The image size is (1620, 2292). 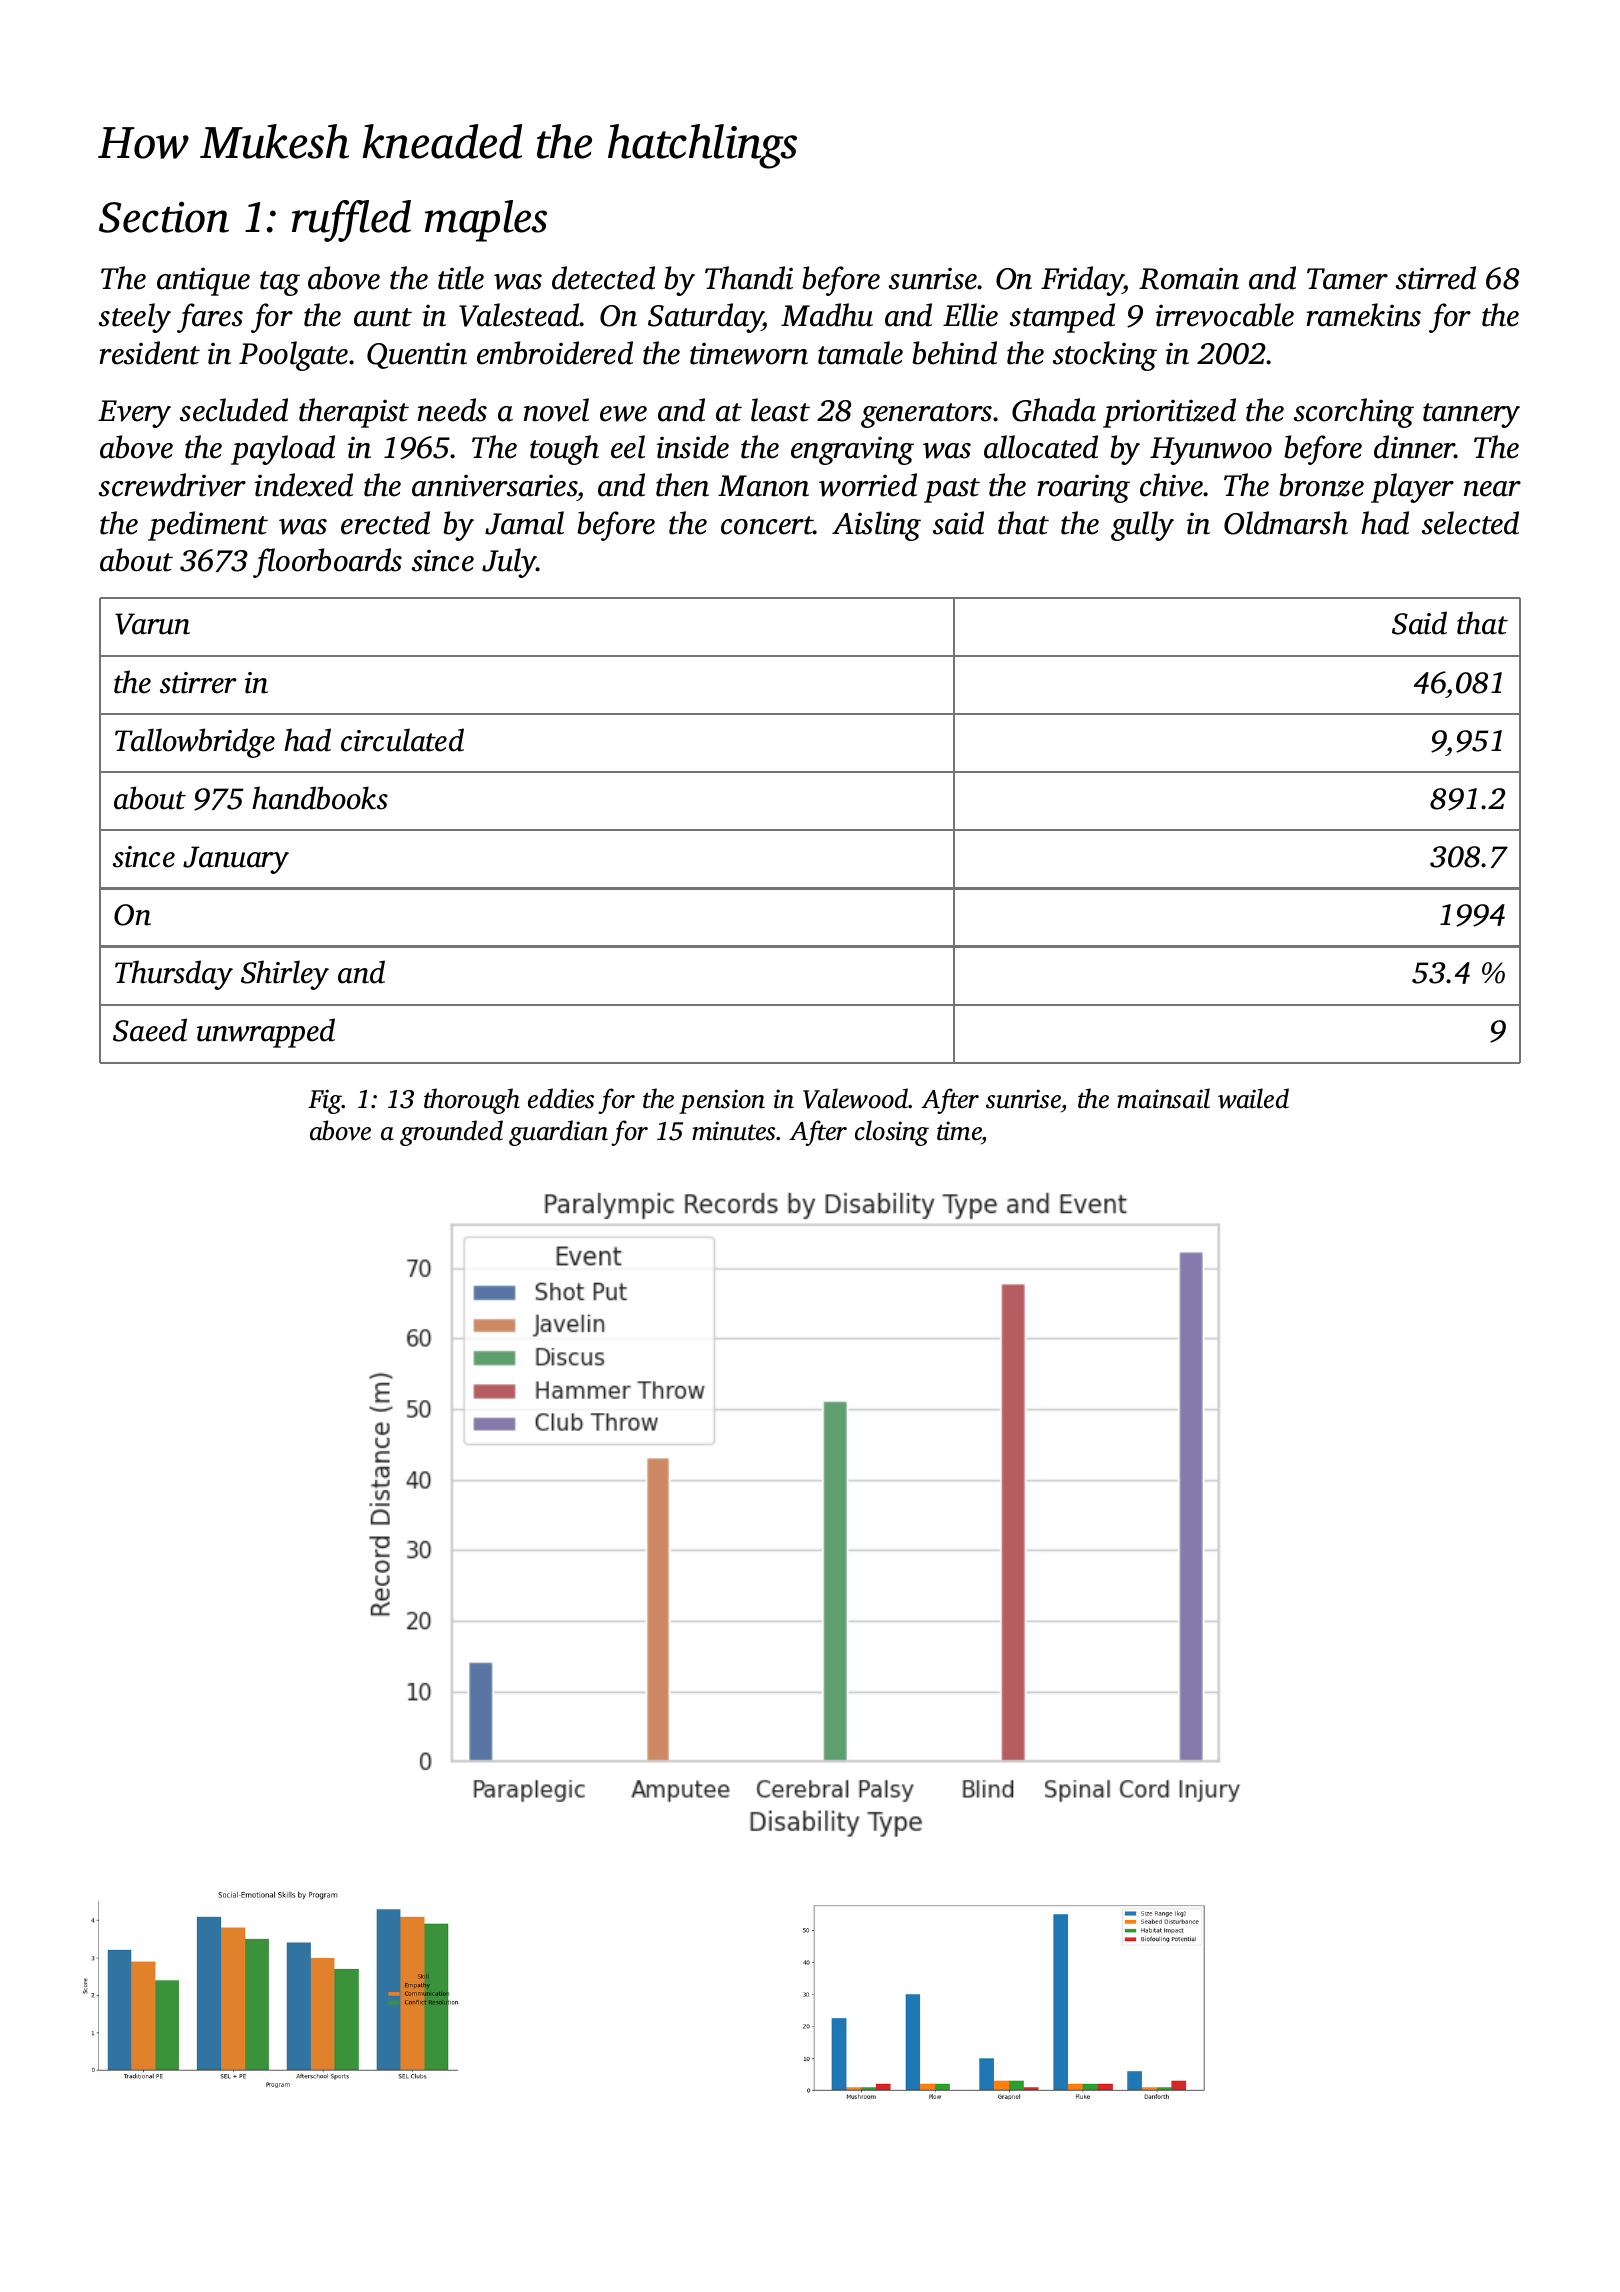 What do you see at coordinates (682, 485) in the screenshot?
I see `then` at bounding box center [682, 485].
